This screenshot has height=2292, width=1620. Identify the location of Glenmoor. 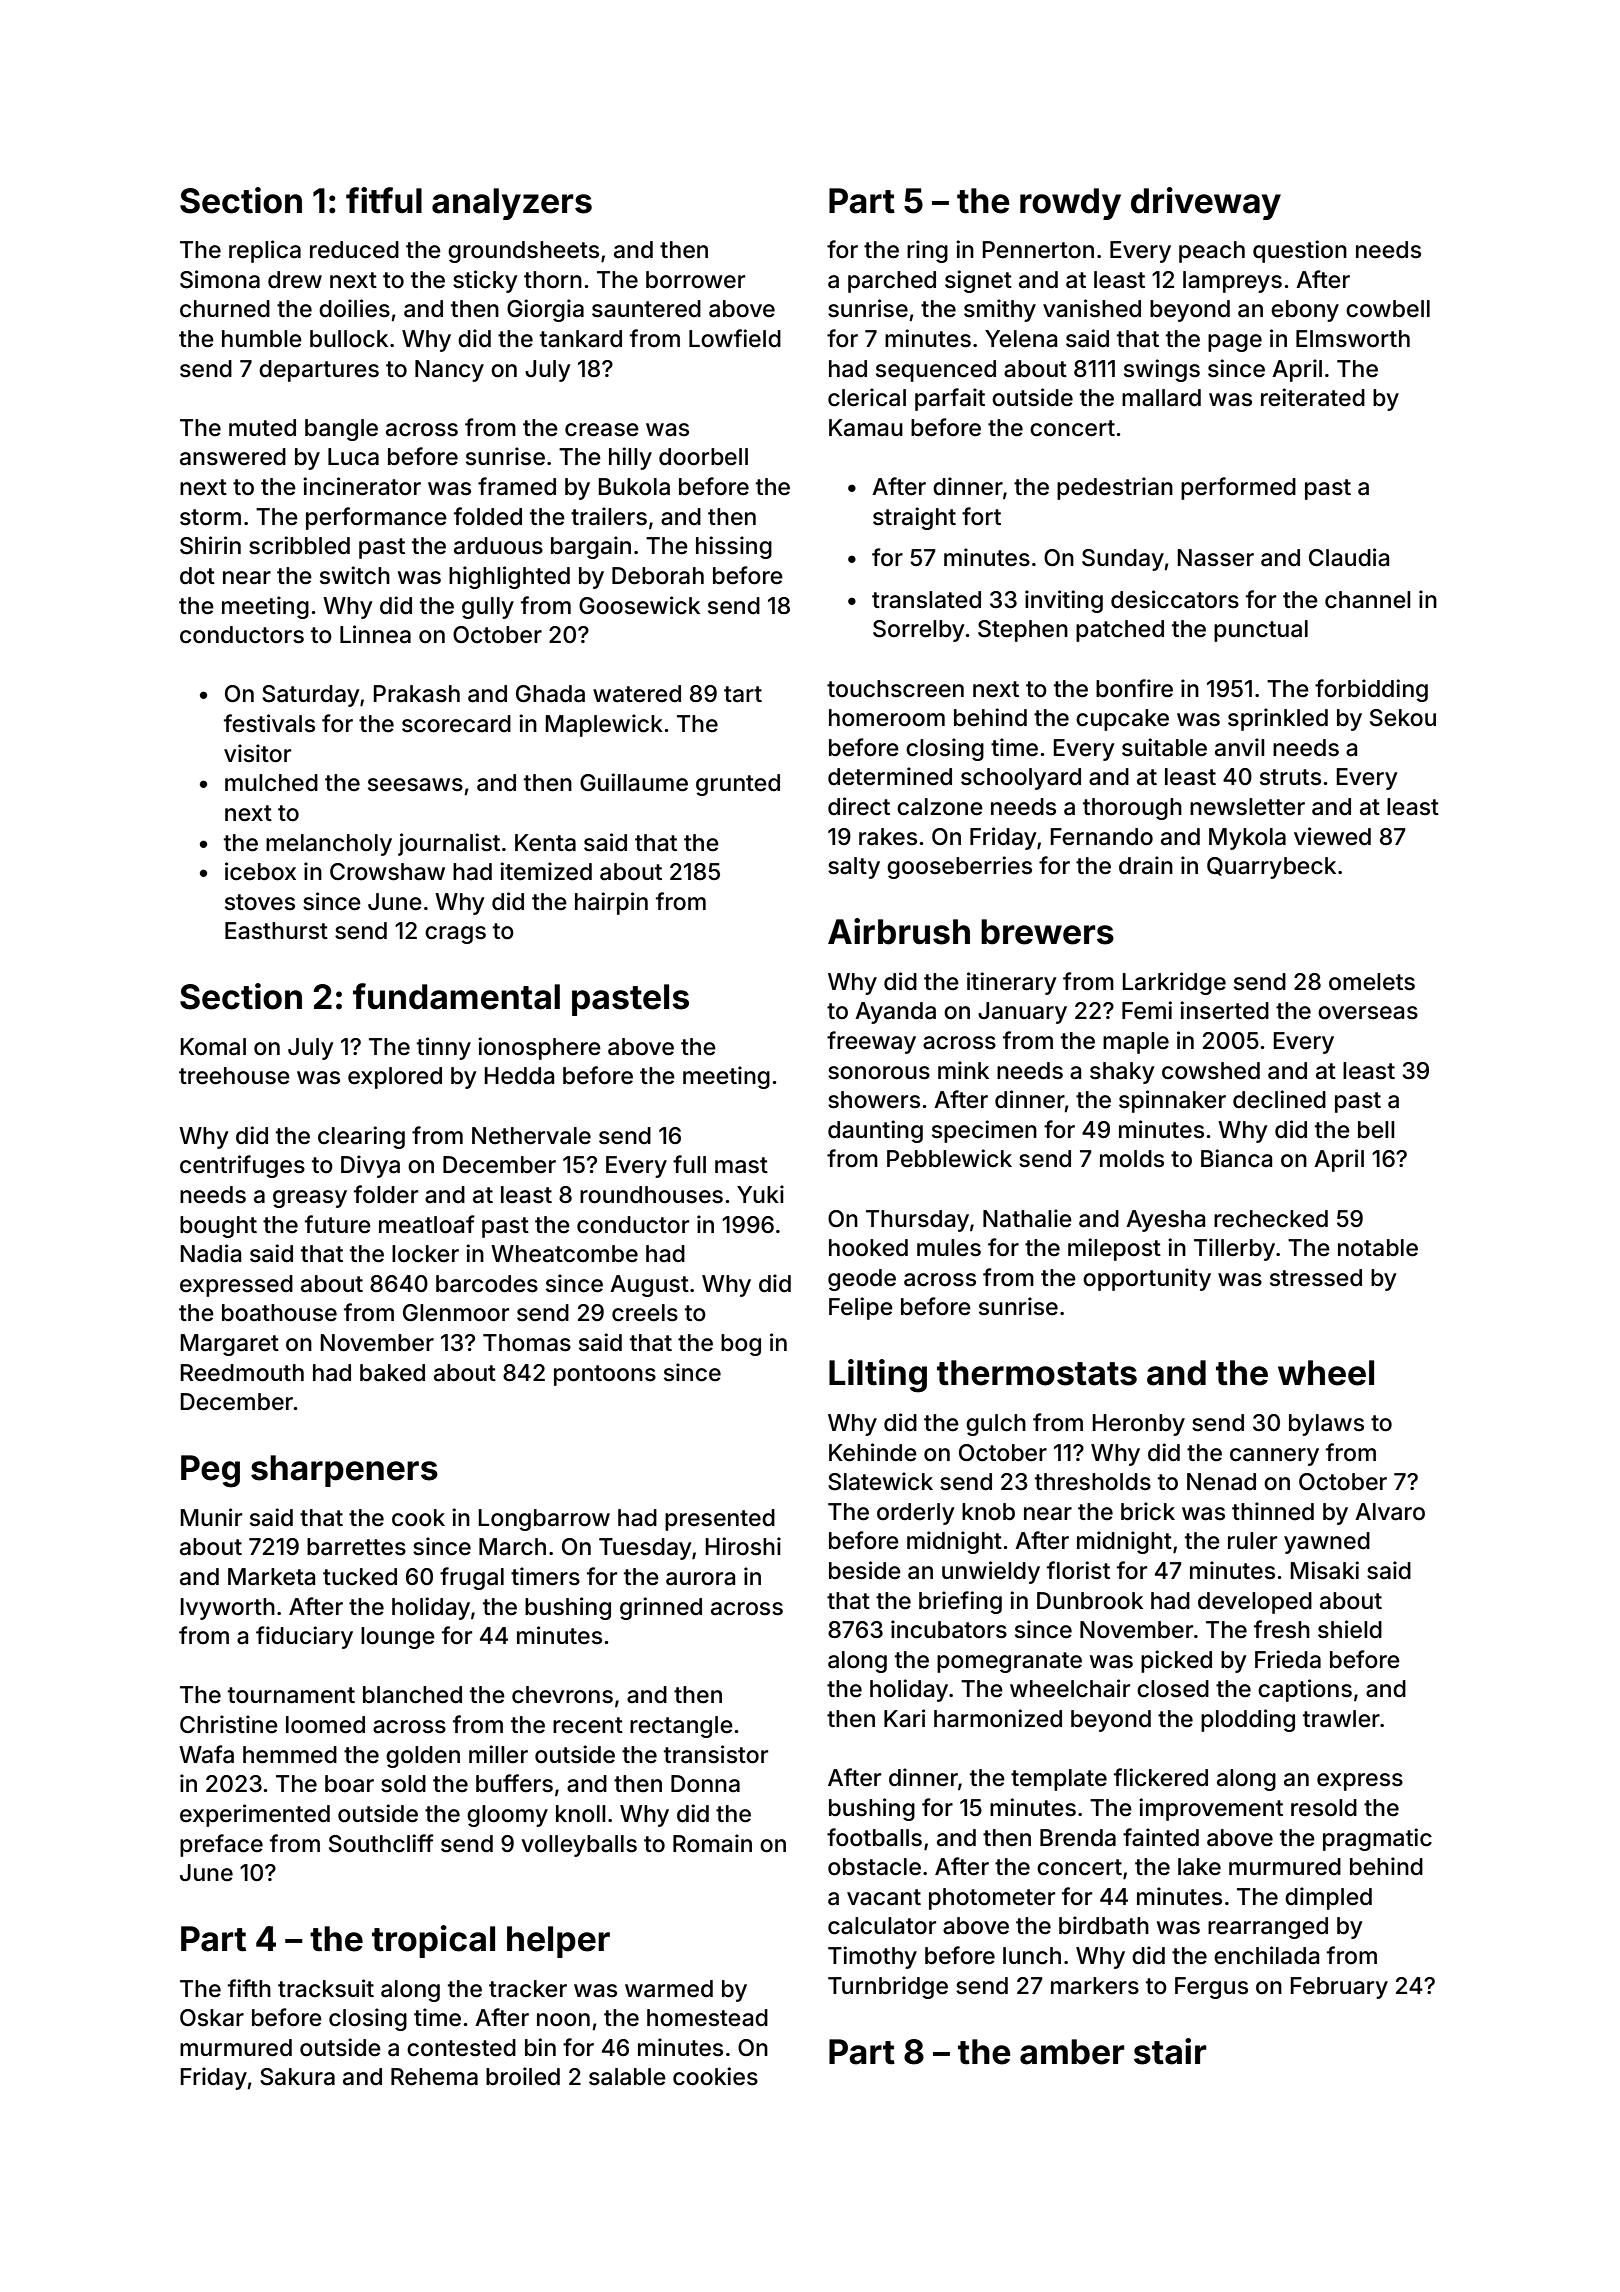
(456, 1313).
